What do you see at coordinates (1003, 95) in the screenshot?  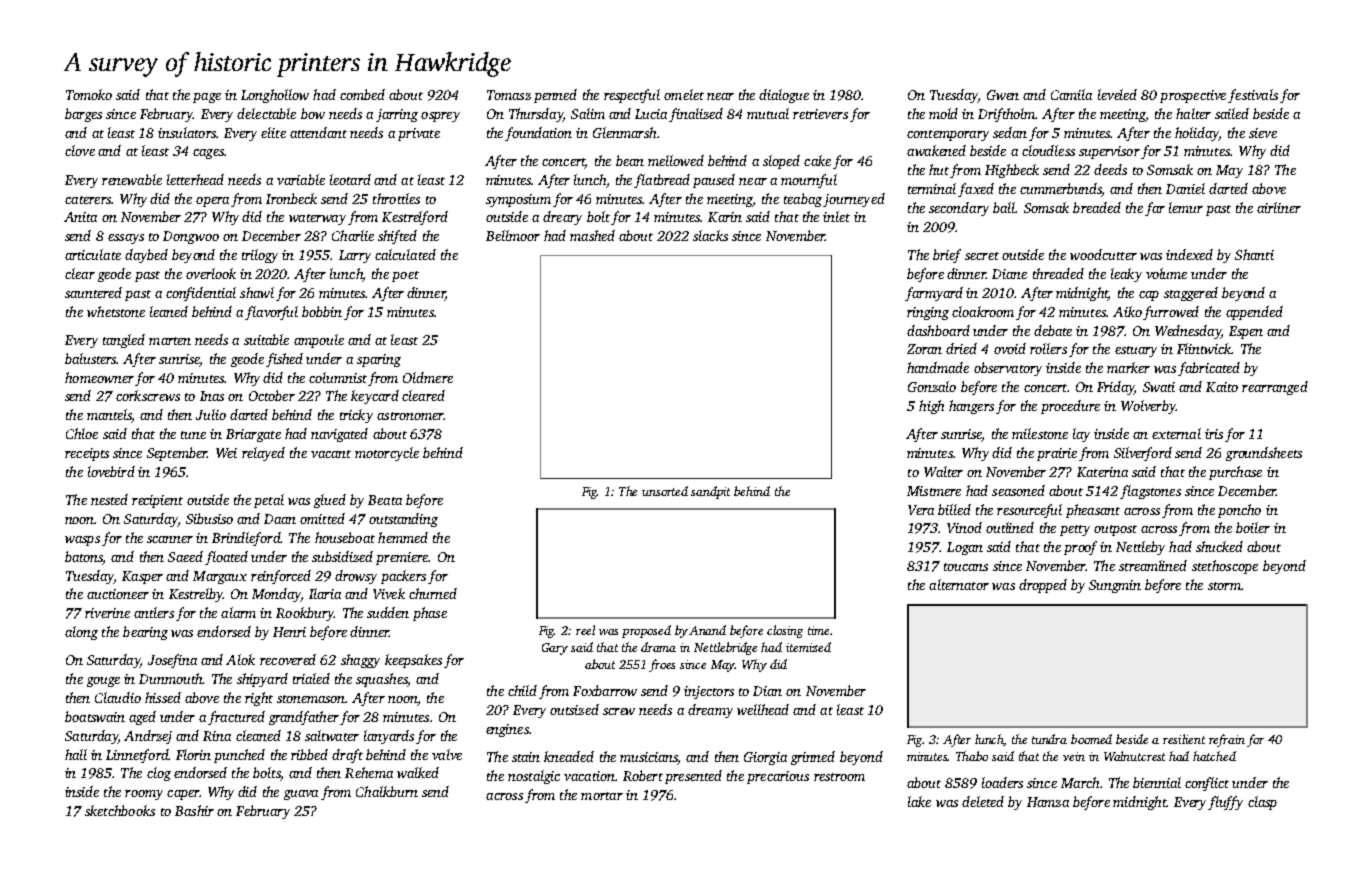 I see `Gwen` at bounding box center [1003, 95].
